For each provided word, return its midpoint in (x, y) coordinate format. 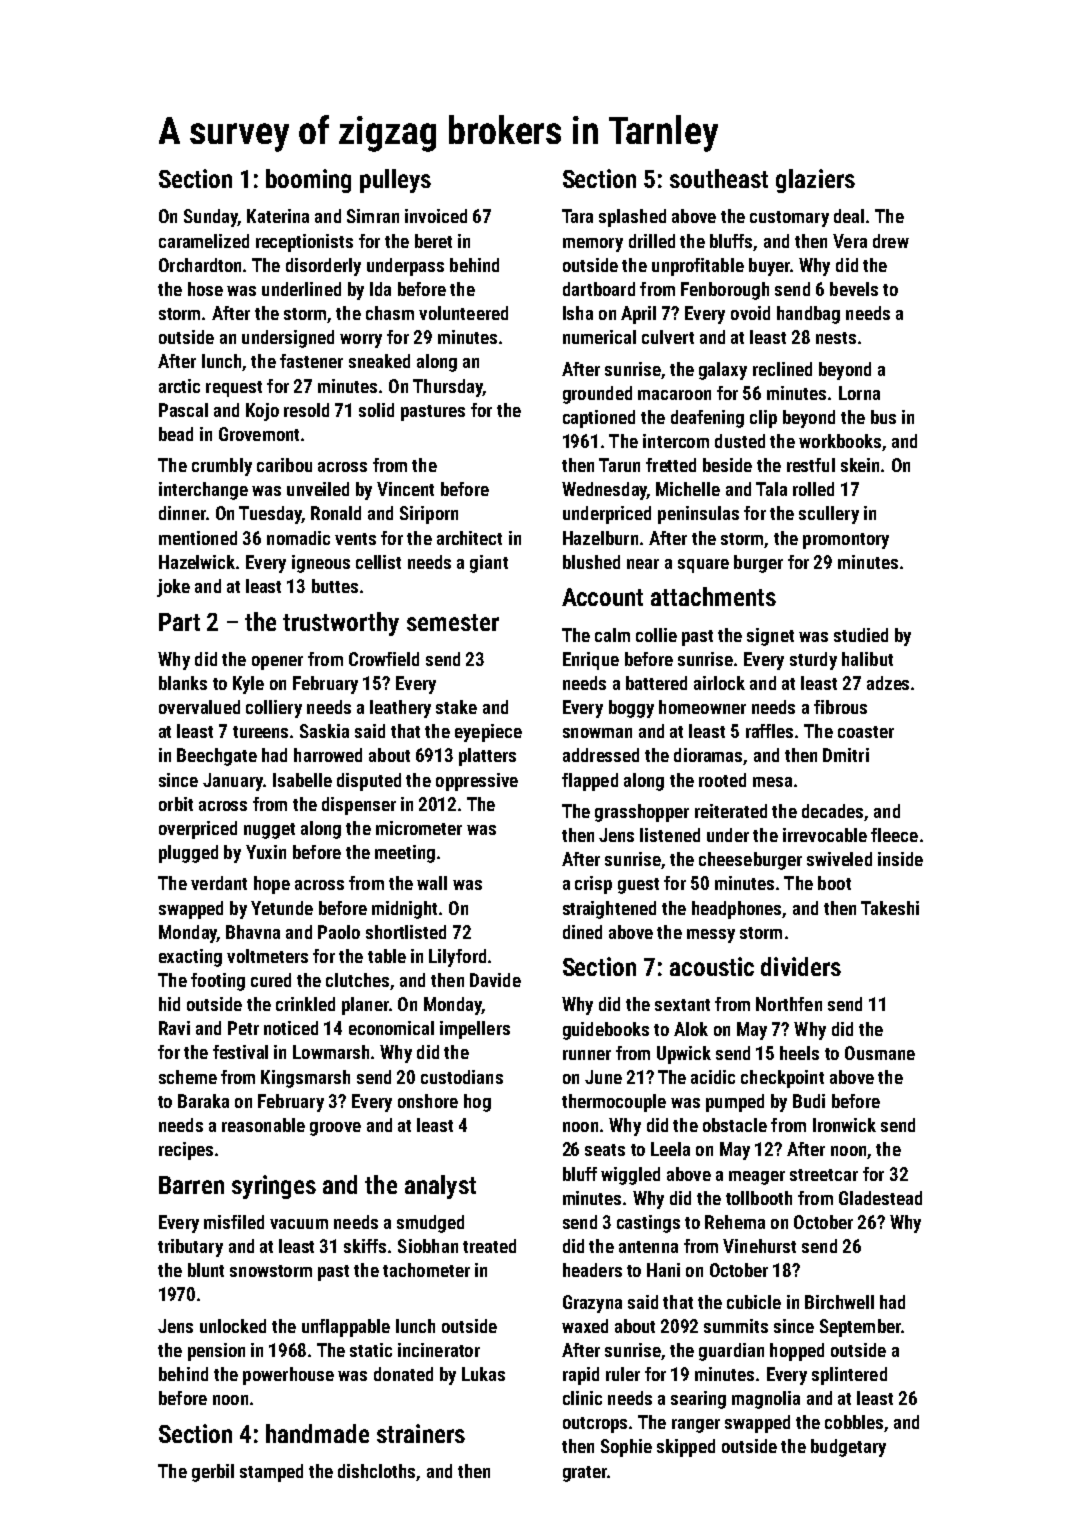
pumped (735, 1103)
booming (308, 181)
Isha (578, 313)
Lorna (859, 393)
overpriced (198, 830)
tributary (190, 1248)
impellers (475, 1030)
